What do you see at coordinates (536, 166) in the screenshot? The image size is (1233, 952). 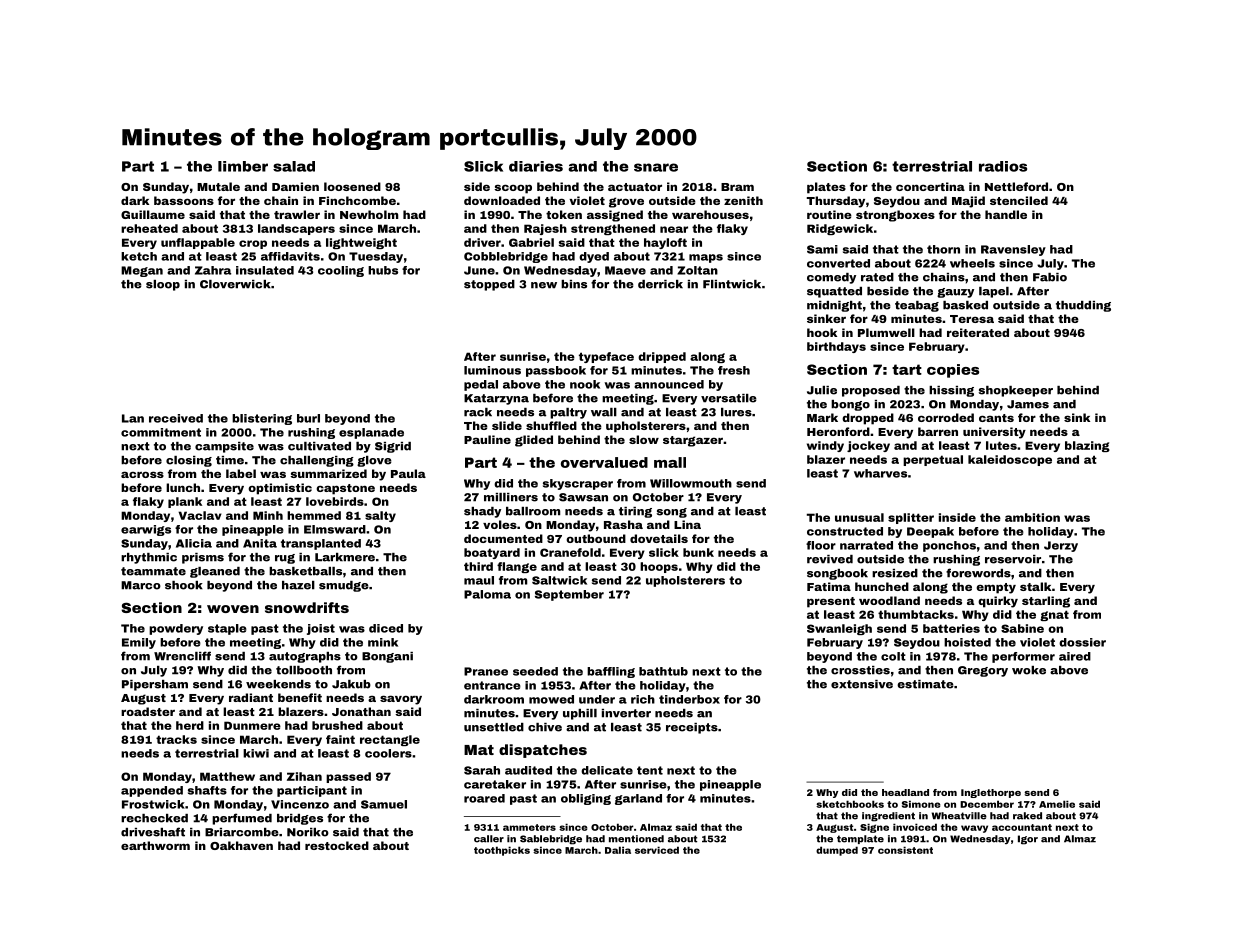 I see `diaries` at bounding box center [536, 166].
